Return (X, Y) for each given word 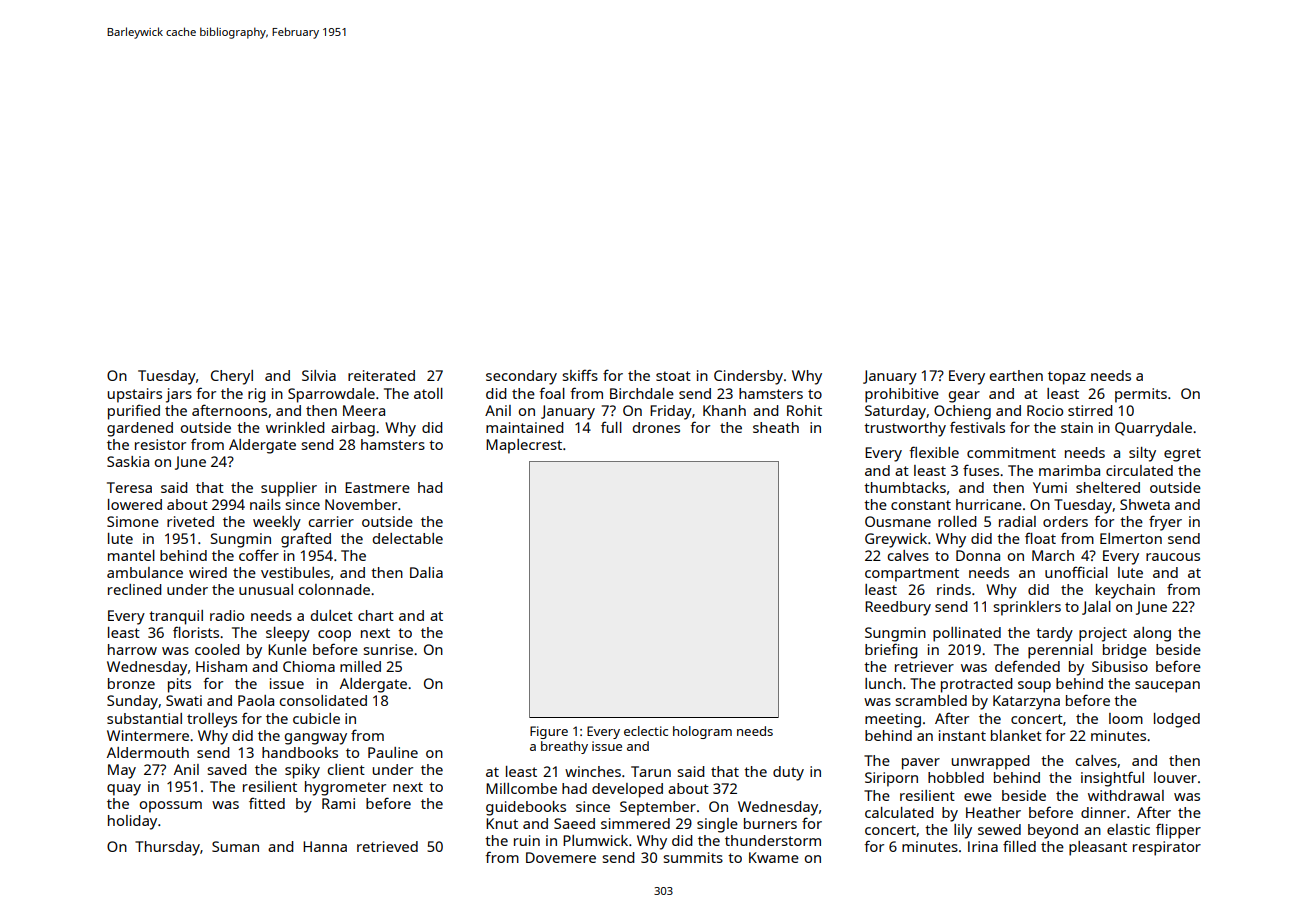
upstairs (134, 395)
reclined (135, 589)
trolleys (212, 720)
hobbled (956, 777)
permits (1141, 395)
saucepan (1167, 687)
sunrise (388, 649)
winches (593, 771)
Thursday (167, 848)
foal (552, 393)
